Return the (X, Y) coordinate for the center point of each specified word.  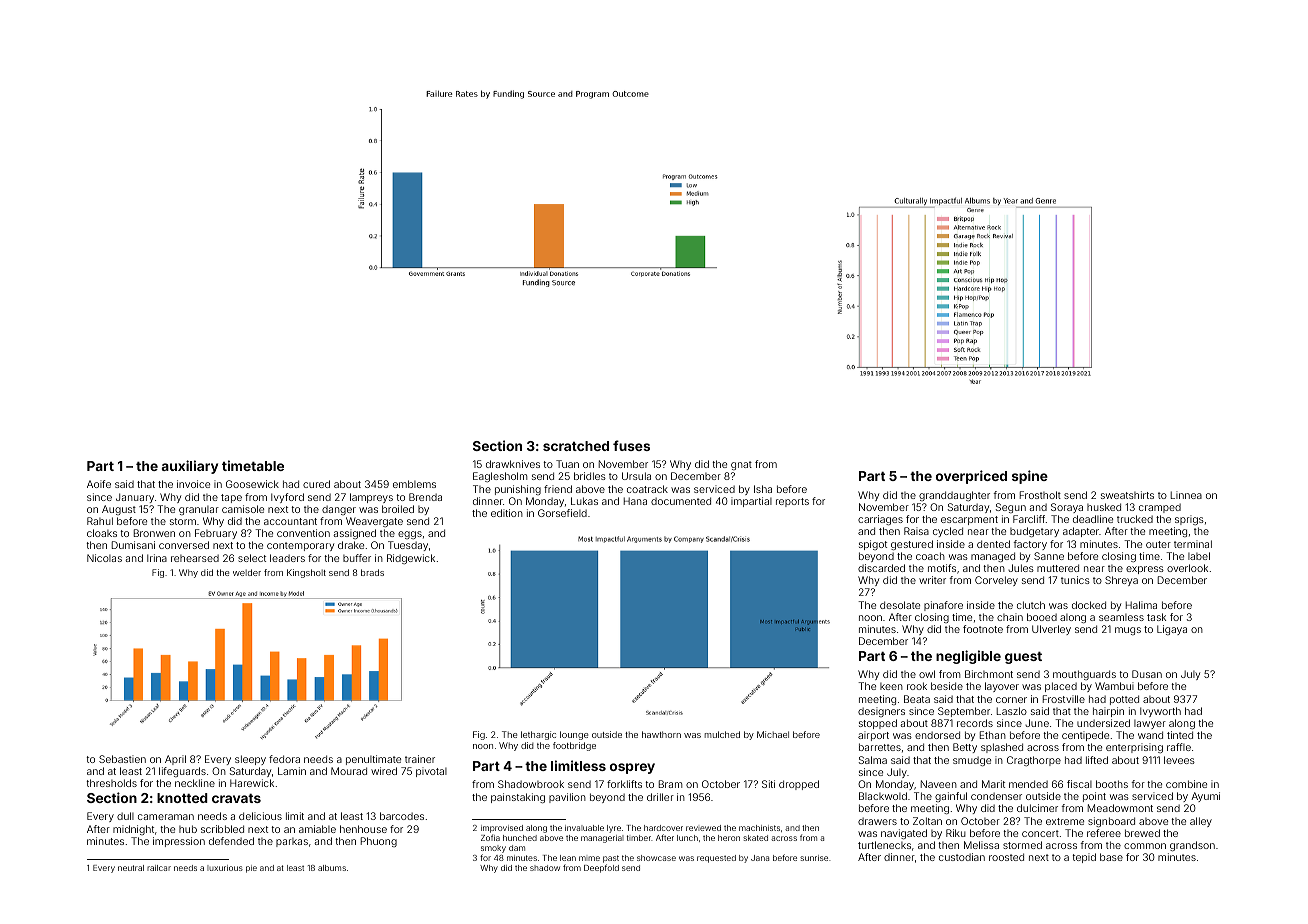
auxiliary (190, 467)
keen (891, 686)
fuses (631, 445)
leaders (287, 558)
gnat (741, 465)
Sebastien (122, 759)
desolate (900, 605)
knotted (182, 798)
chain (1010, 617)
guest (1023, 658)
